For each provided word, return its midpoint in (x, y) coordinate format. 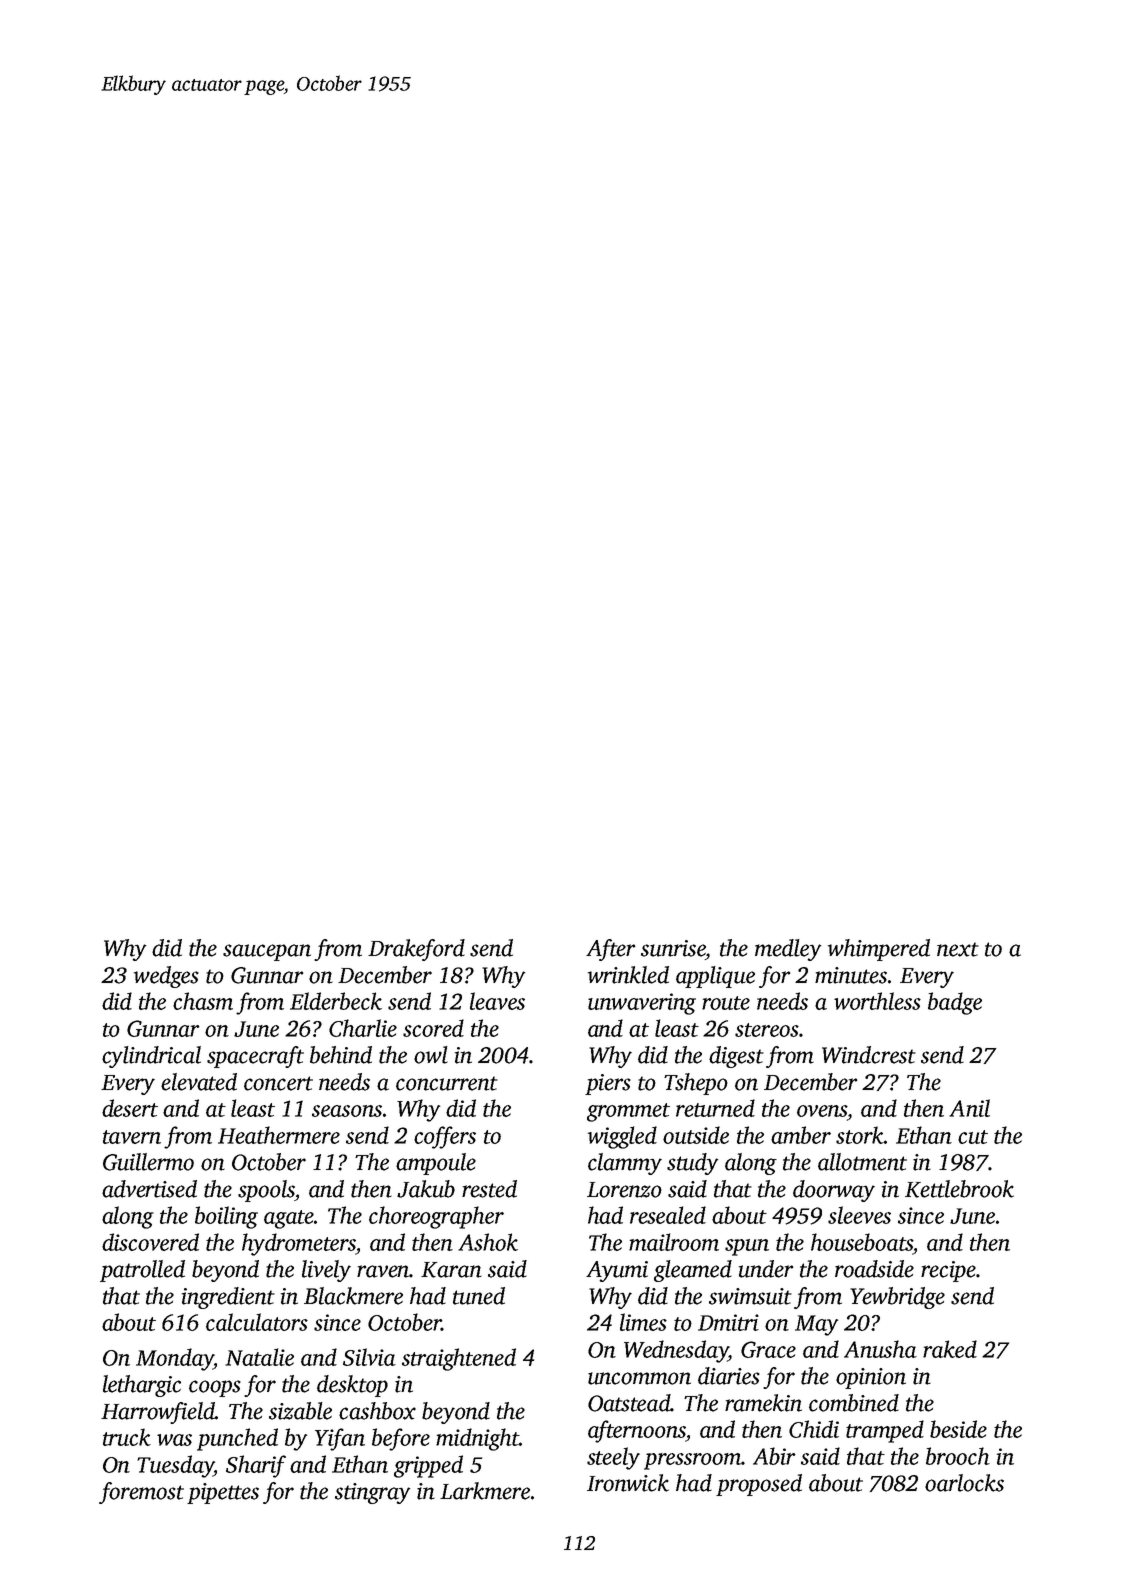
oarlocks (964, 1483)
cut (973, 1137)
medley (788, 950)
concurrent (447, 1083)
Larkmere (485, 1491)
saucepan (267, 952)
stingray (372, 1493)
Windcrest (869, 1055)
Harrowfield (158, 1413)
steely (613, 1458)
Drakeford (416, 950)
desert (130, 1108)
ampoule (436, 1164)
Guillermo (148, 1162)
